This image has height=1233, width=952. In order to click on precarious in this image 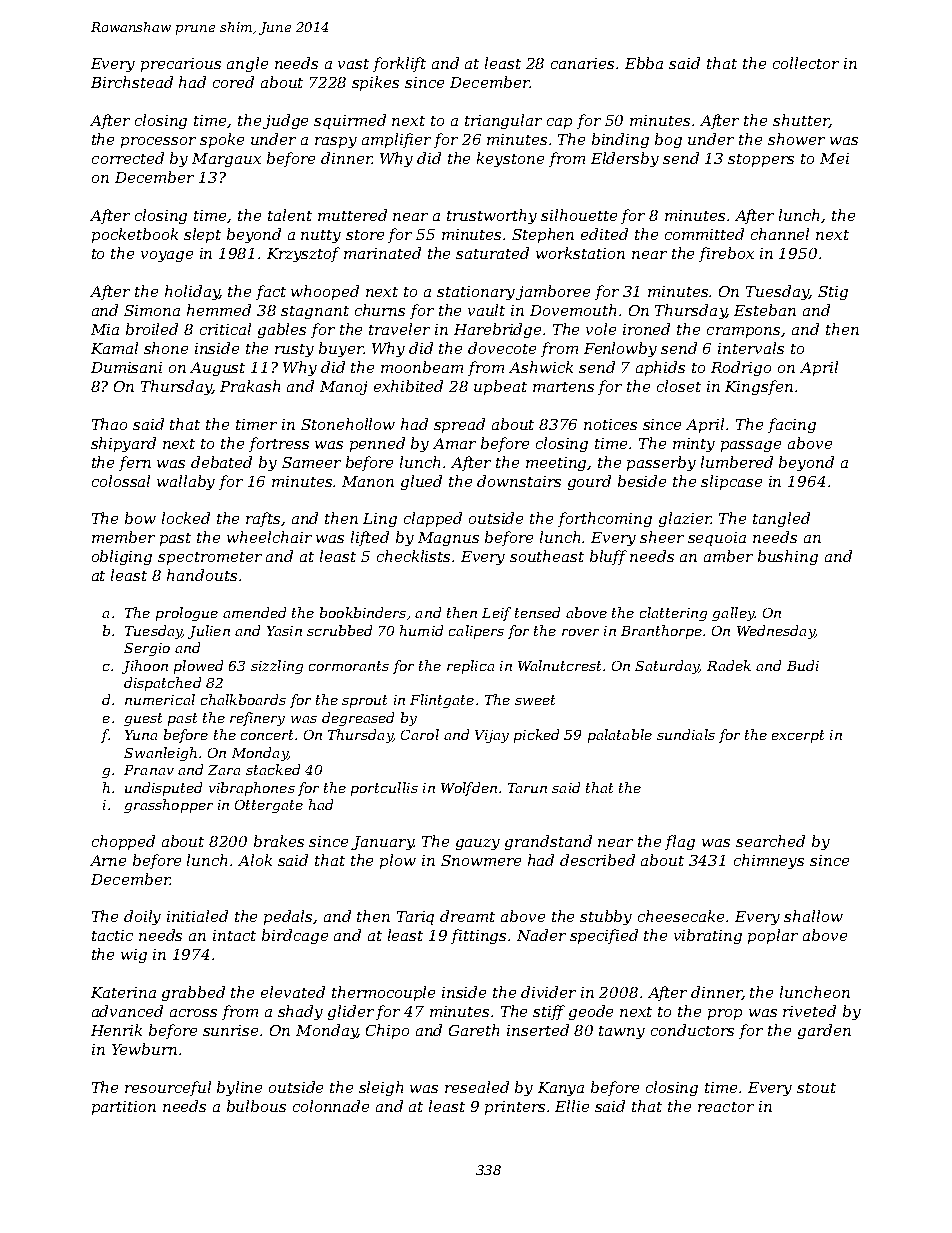, I will do `click(181, 65)`.
